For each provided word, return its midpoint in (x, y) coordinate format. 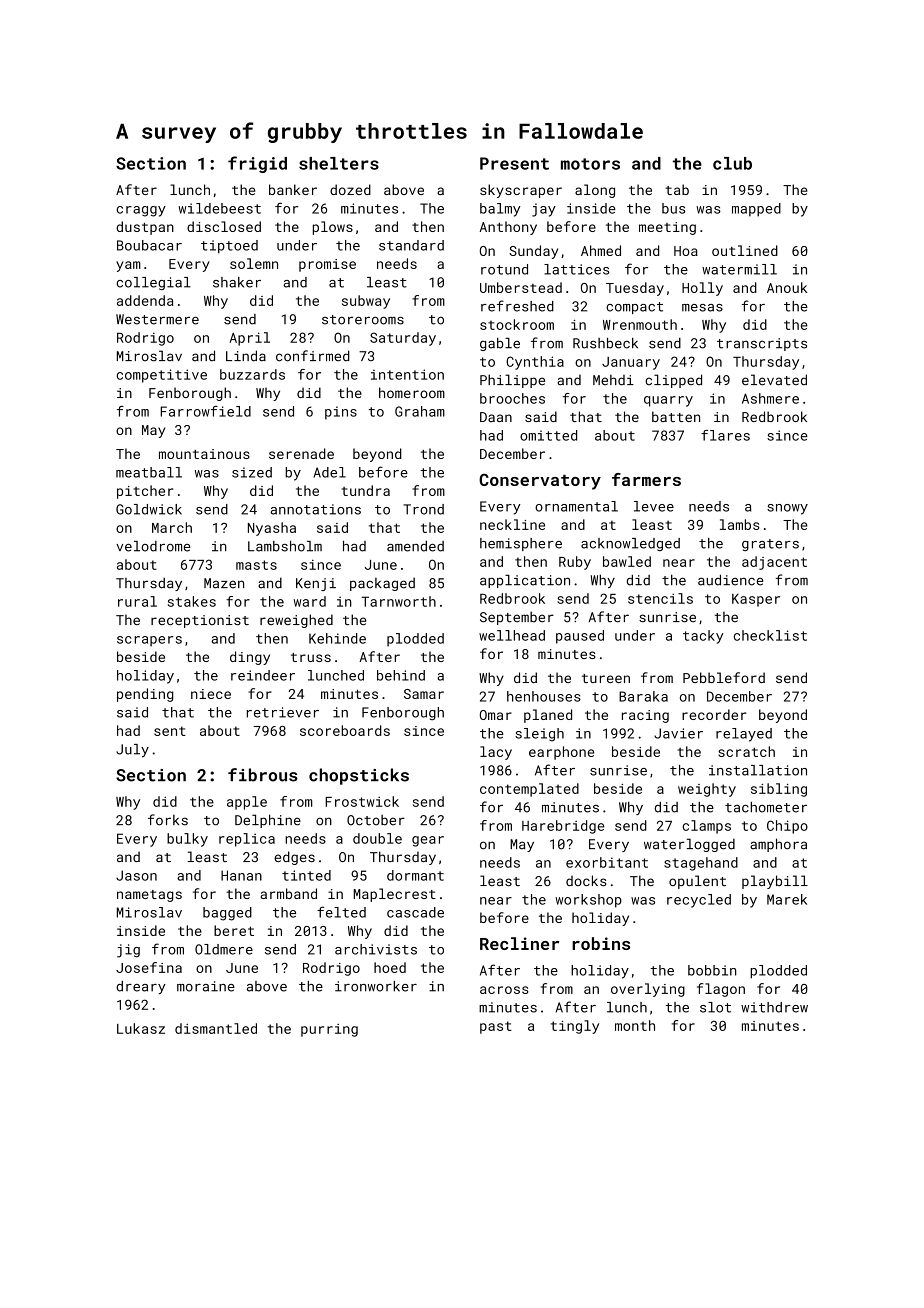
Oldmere (224, 949)
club (732, 163)
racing (645, 716)
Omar (496, 715)
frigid (257, 164)
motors (590, 164)
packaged (382, 584)
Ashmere (770, 398)
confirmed (313, 356)
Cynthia (535, 363)
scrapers (149, 641)
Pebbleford (724, 677)
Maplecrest (395, 895)
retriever (283, 712)
